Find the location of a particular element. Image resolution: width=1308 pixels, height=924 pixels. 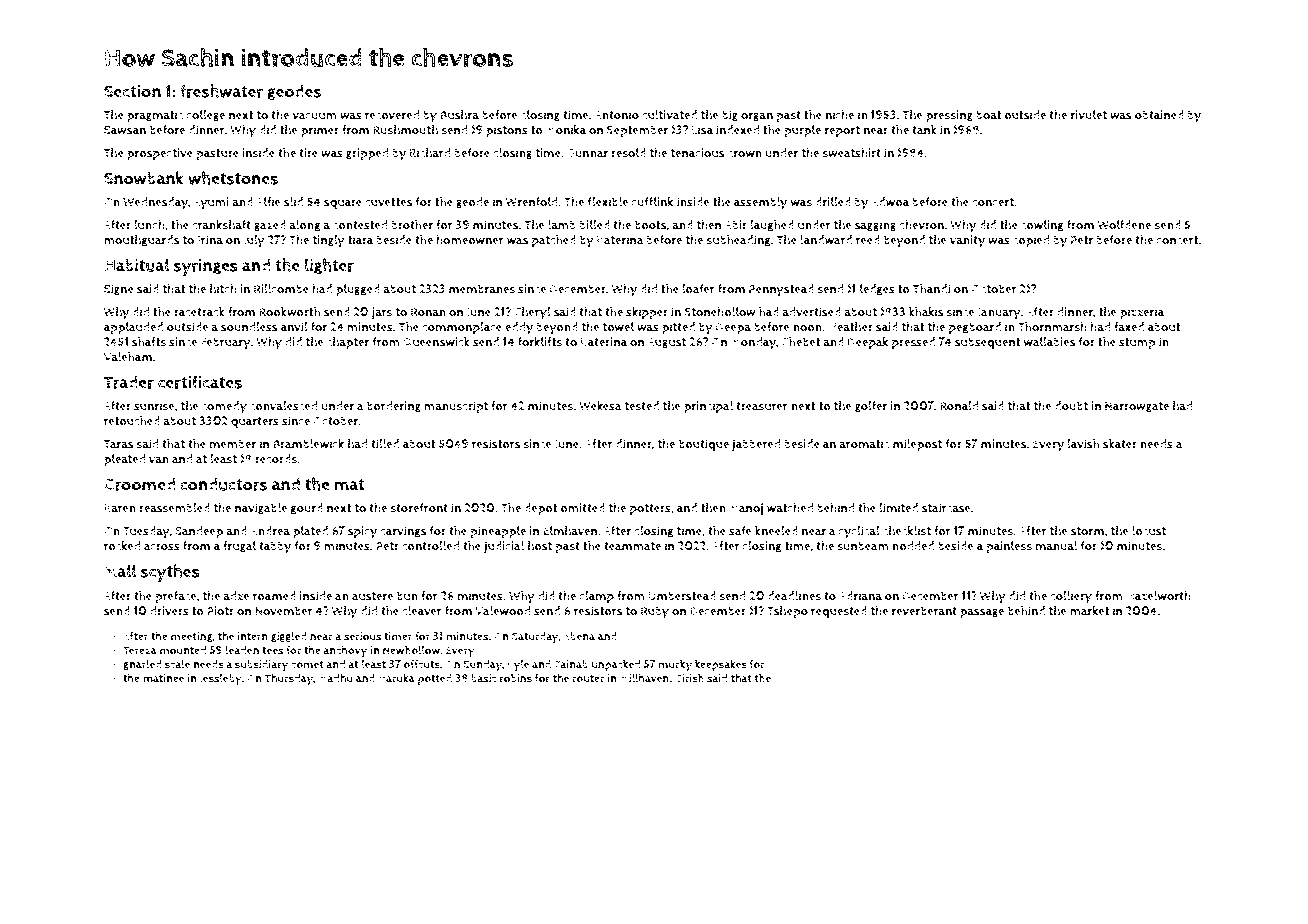

comet is located at coordinates (307, 665).
